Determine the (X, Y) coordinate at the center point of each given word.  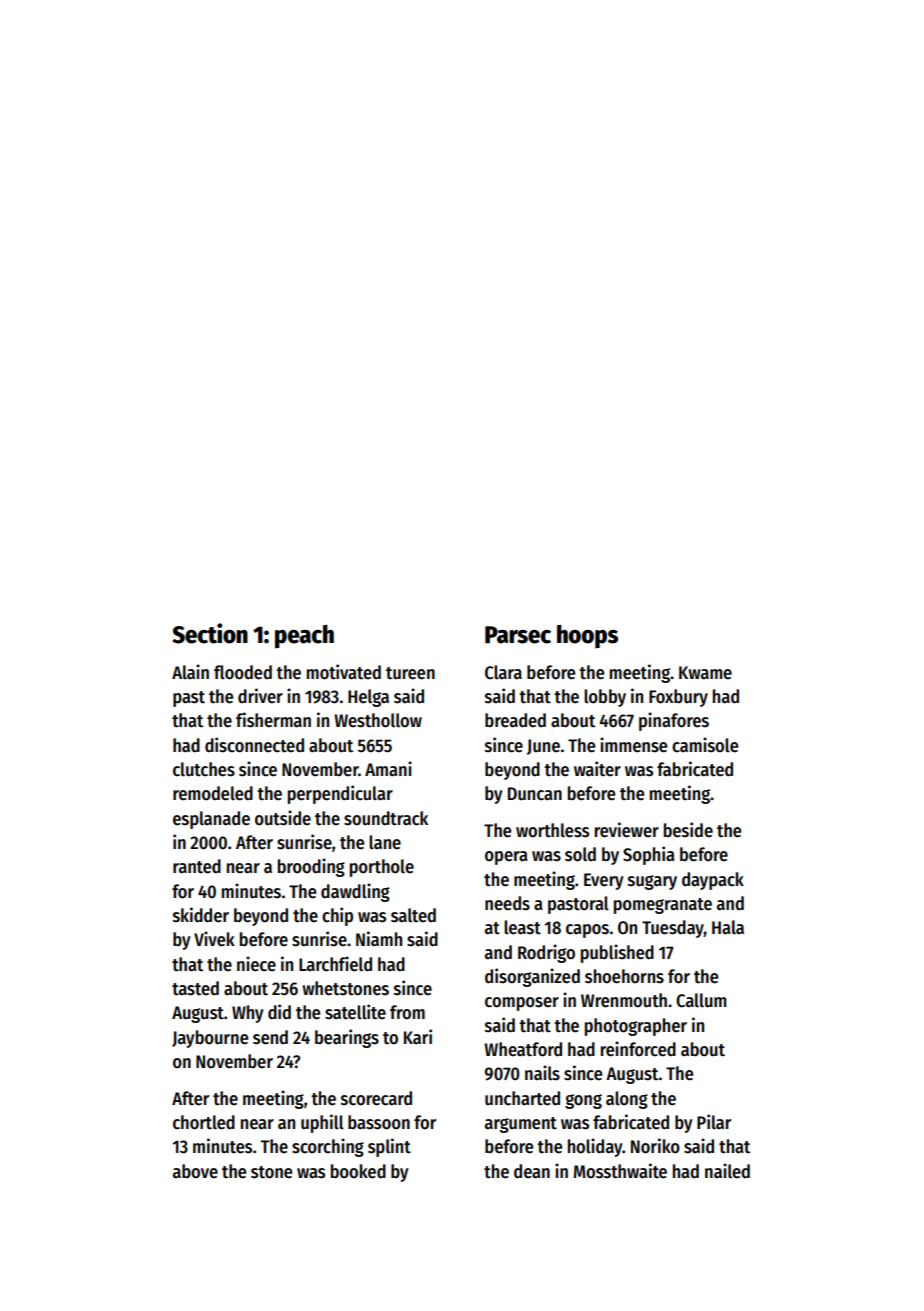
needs (507, 903)
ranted (197, 866)
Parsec (518, 635)
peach (304, 637)
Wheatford (523, 1049)
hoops (587, 636)
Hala (728, 927)
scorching (328, 1147)
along (627, 1100)
